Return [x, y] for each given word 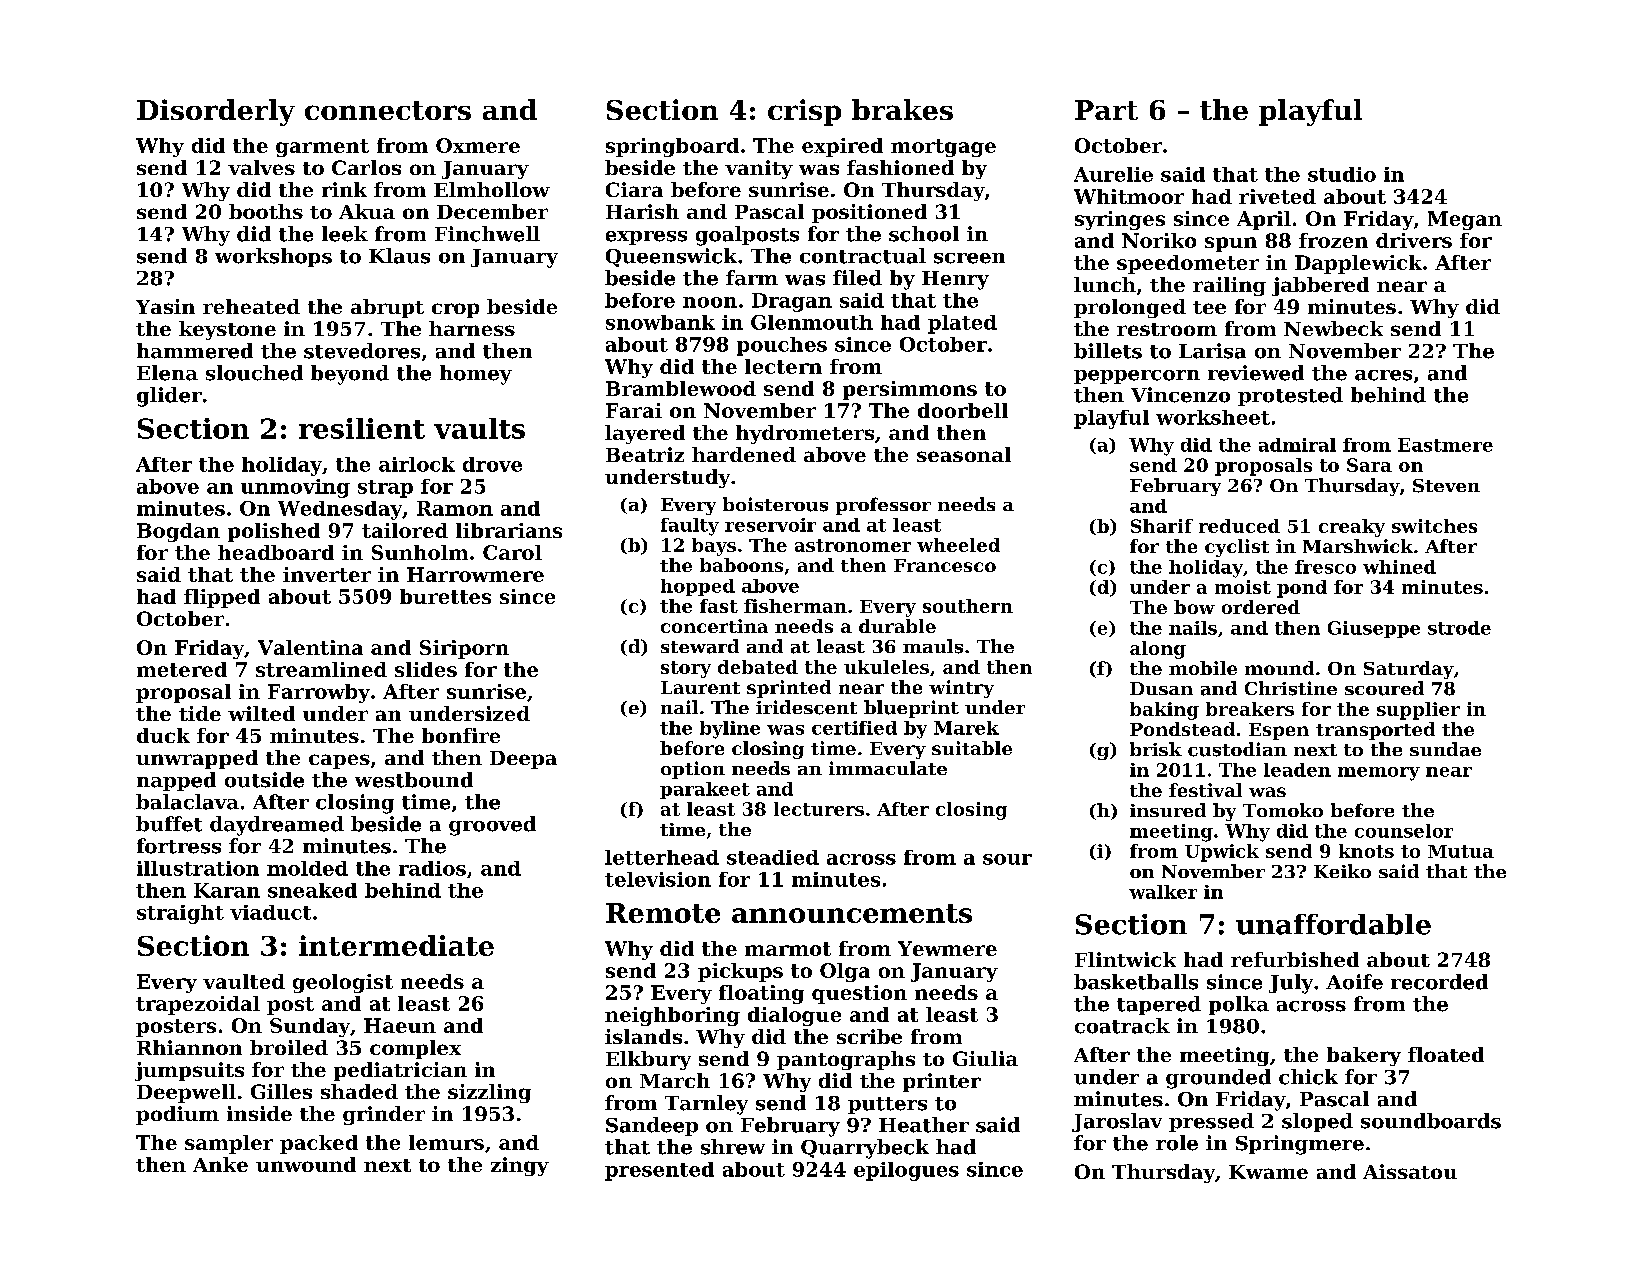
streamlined [321, 669]
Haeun [400, 1025]
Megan [1465, 220]
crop [455, 310]
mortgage [943, 148]
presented [659, 1171]
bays [714, 547]
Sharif [1162, 526]
